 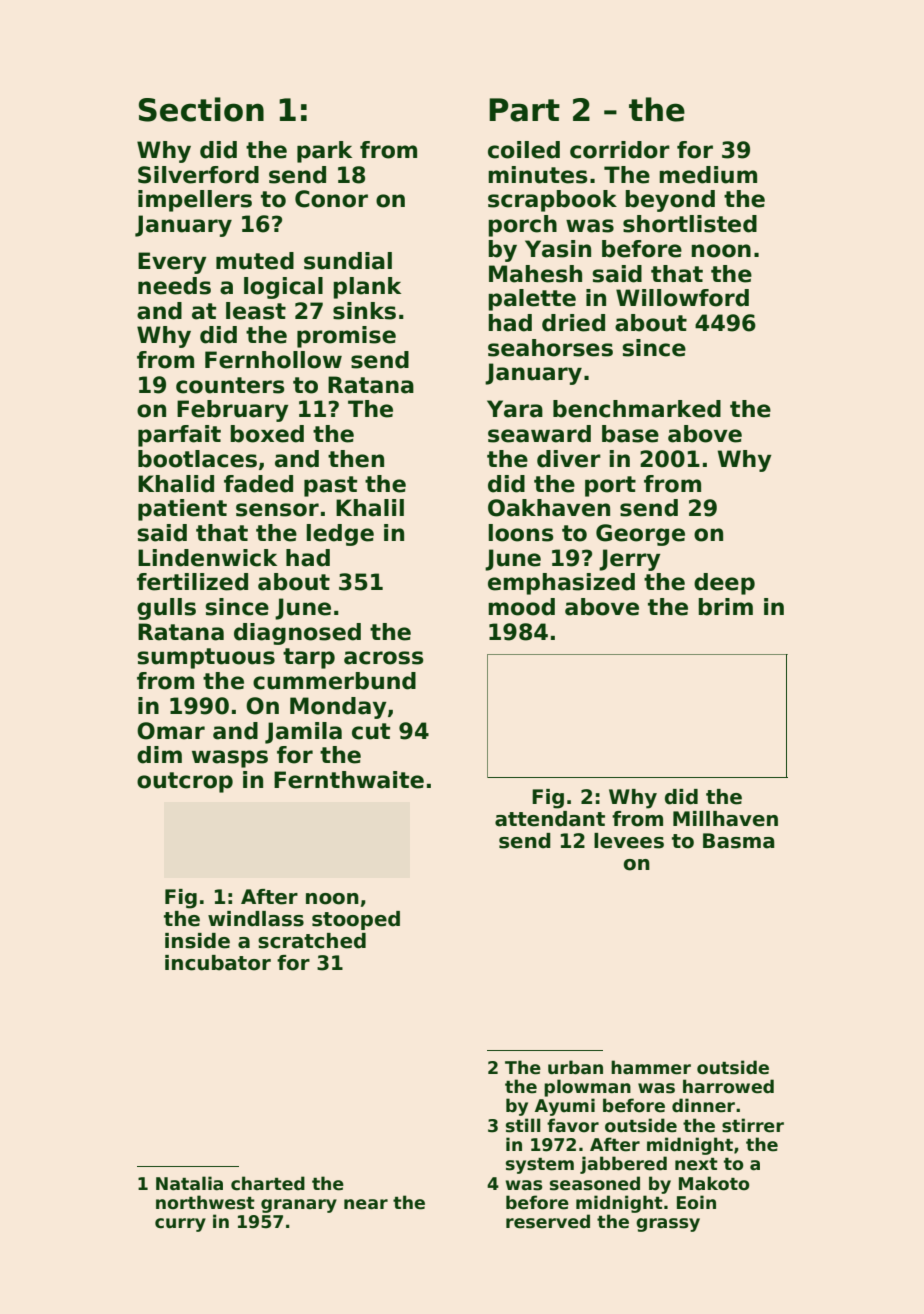 I want to click on shortlisted, so click(x=690, y=224).
